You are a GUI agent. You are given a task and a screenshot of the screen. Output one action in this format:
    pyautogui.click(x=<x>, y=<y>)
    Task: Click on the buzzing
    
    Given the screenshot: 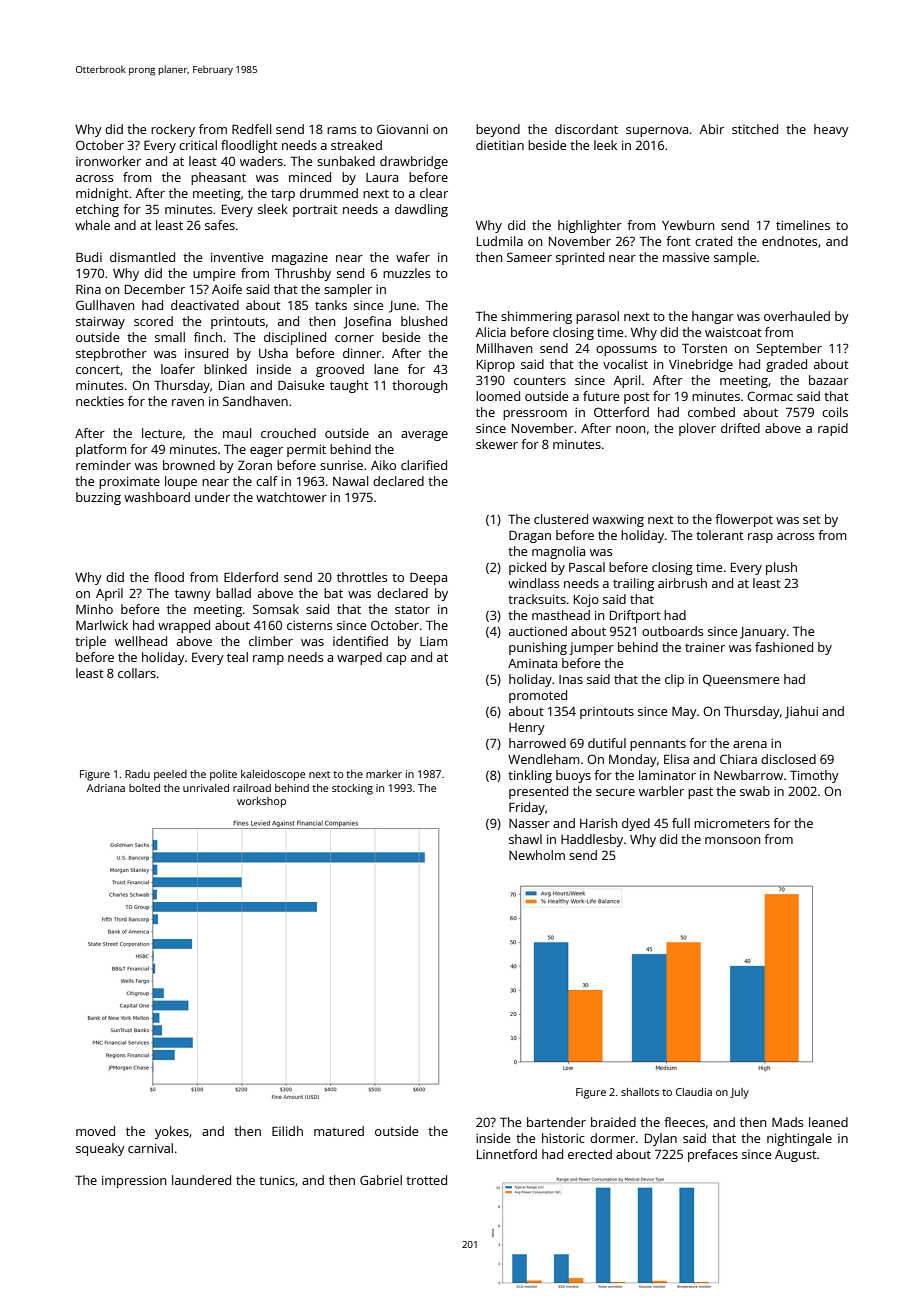 What is the action you would take?
    pyautogui.click(x=98, y=498)
